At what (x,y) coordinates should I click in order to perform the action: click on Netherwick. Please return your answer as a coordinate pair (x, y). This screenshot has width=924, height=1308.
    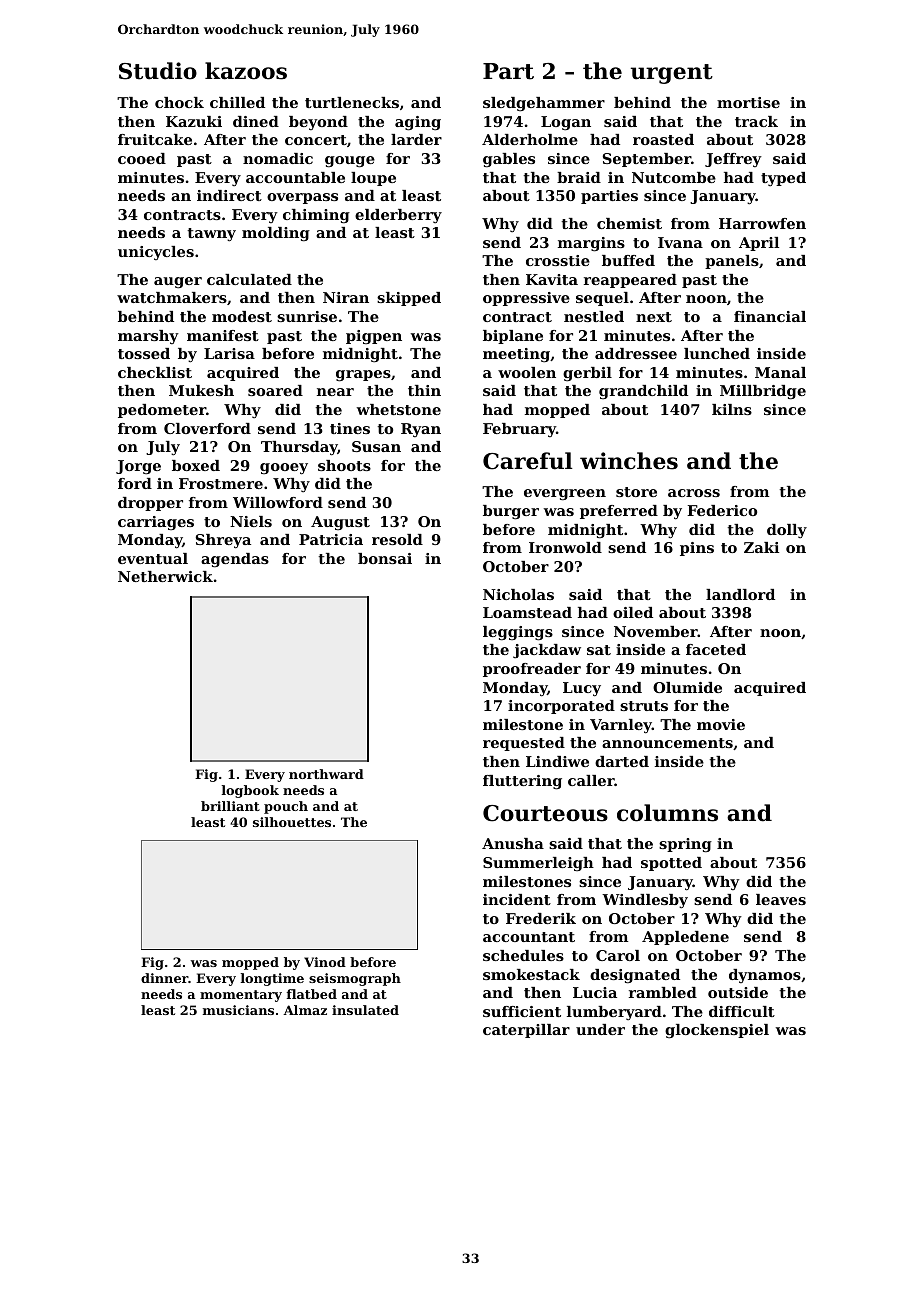
    Looking at the image, I should click on (165, 576).
